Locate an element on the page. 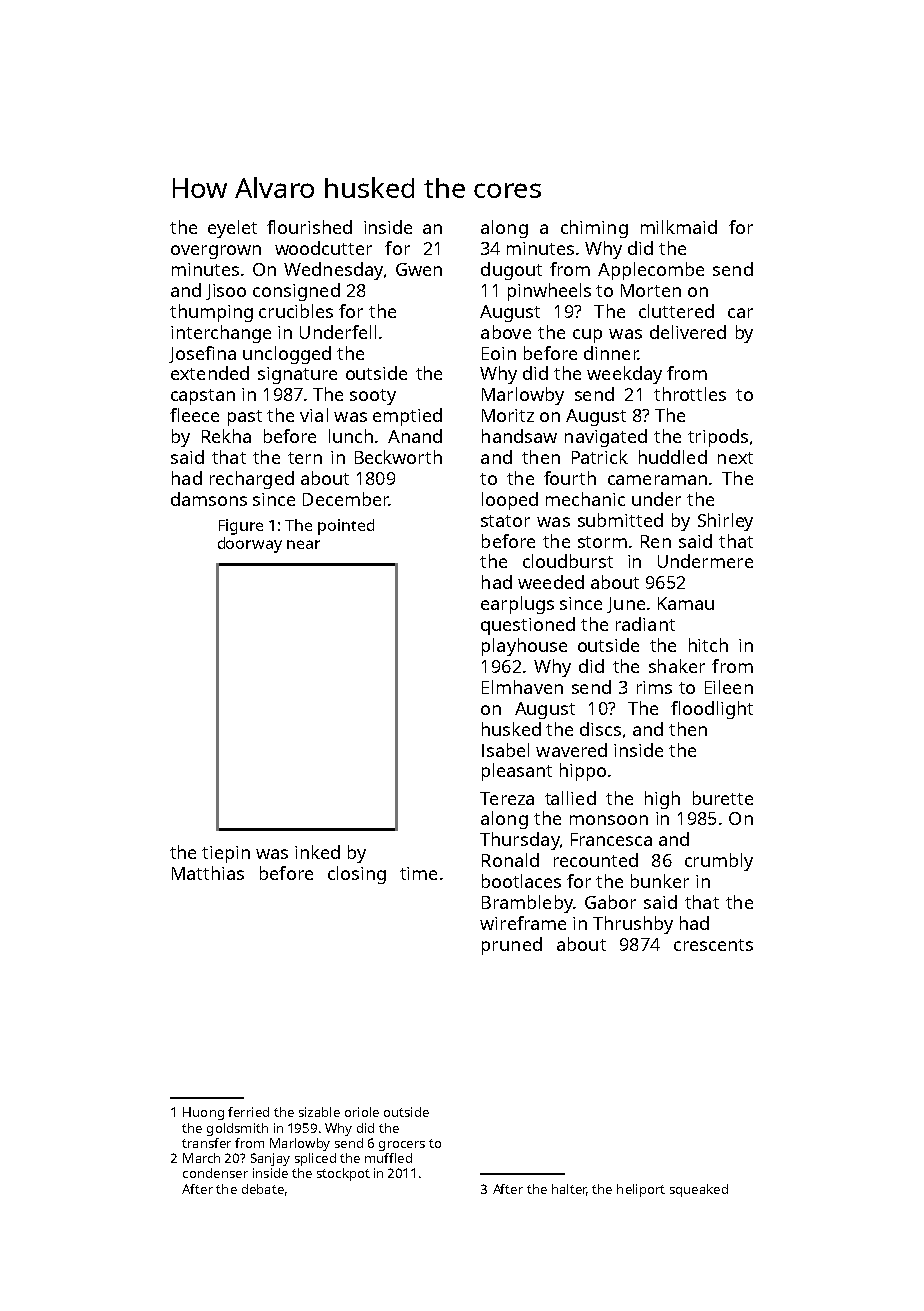 This page has height=1311, width=924. crescents is located at coordinates (713, 945).
